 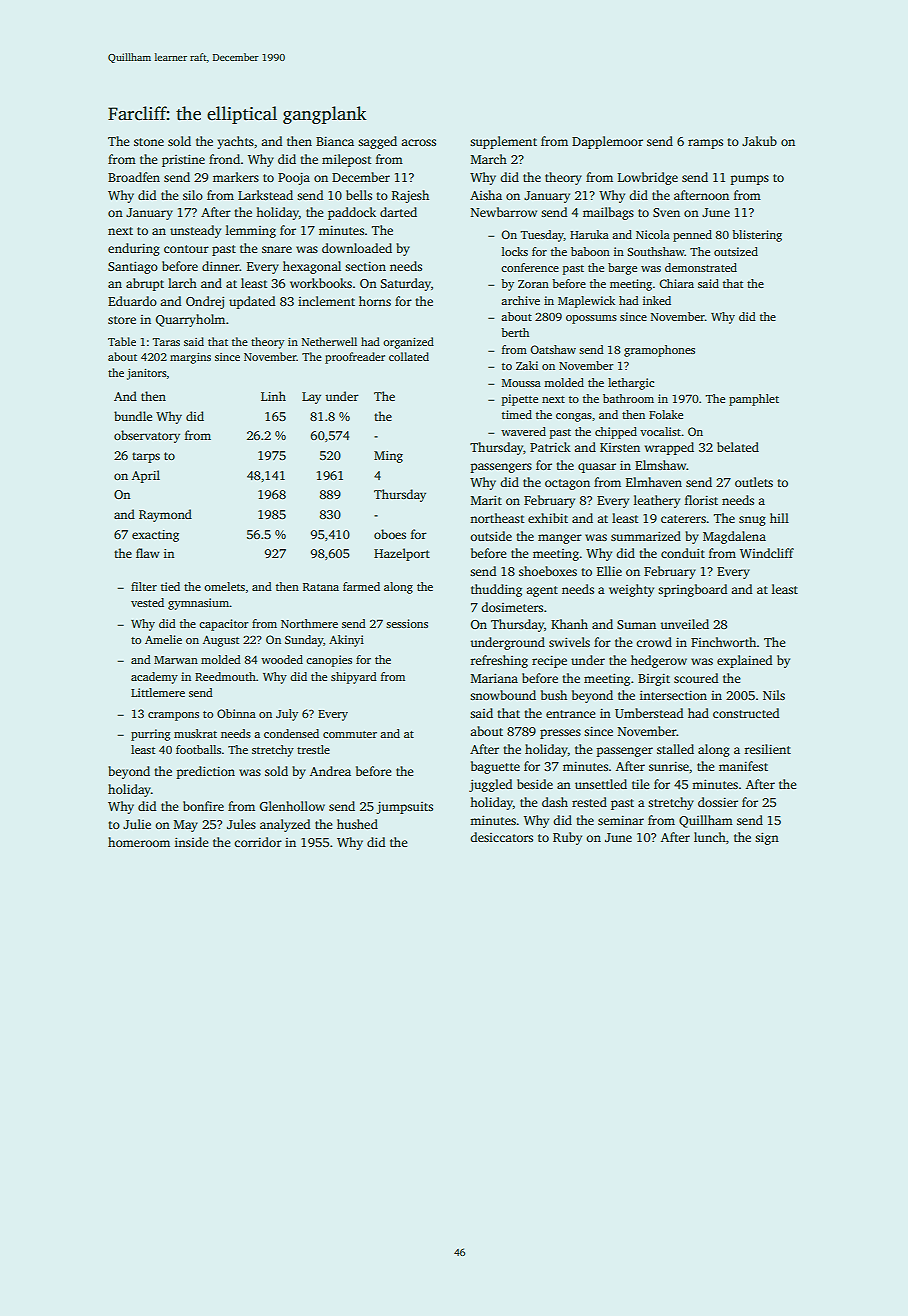 I want to click on April, so click(x=146, y=476).
